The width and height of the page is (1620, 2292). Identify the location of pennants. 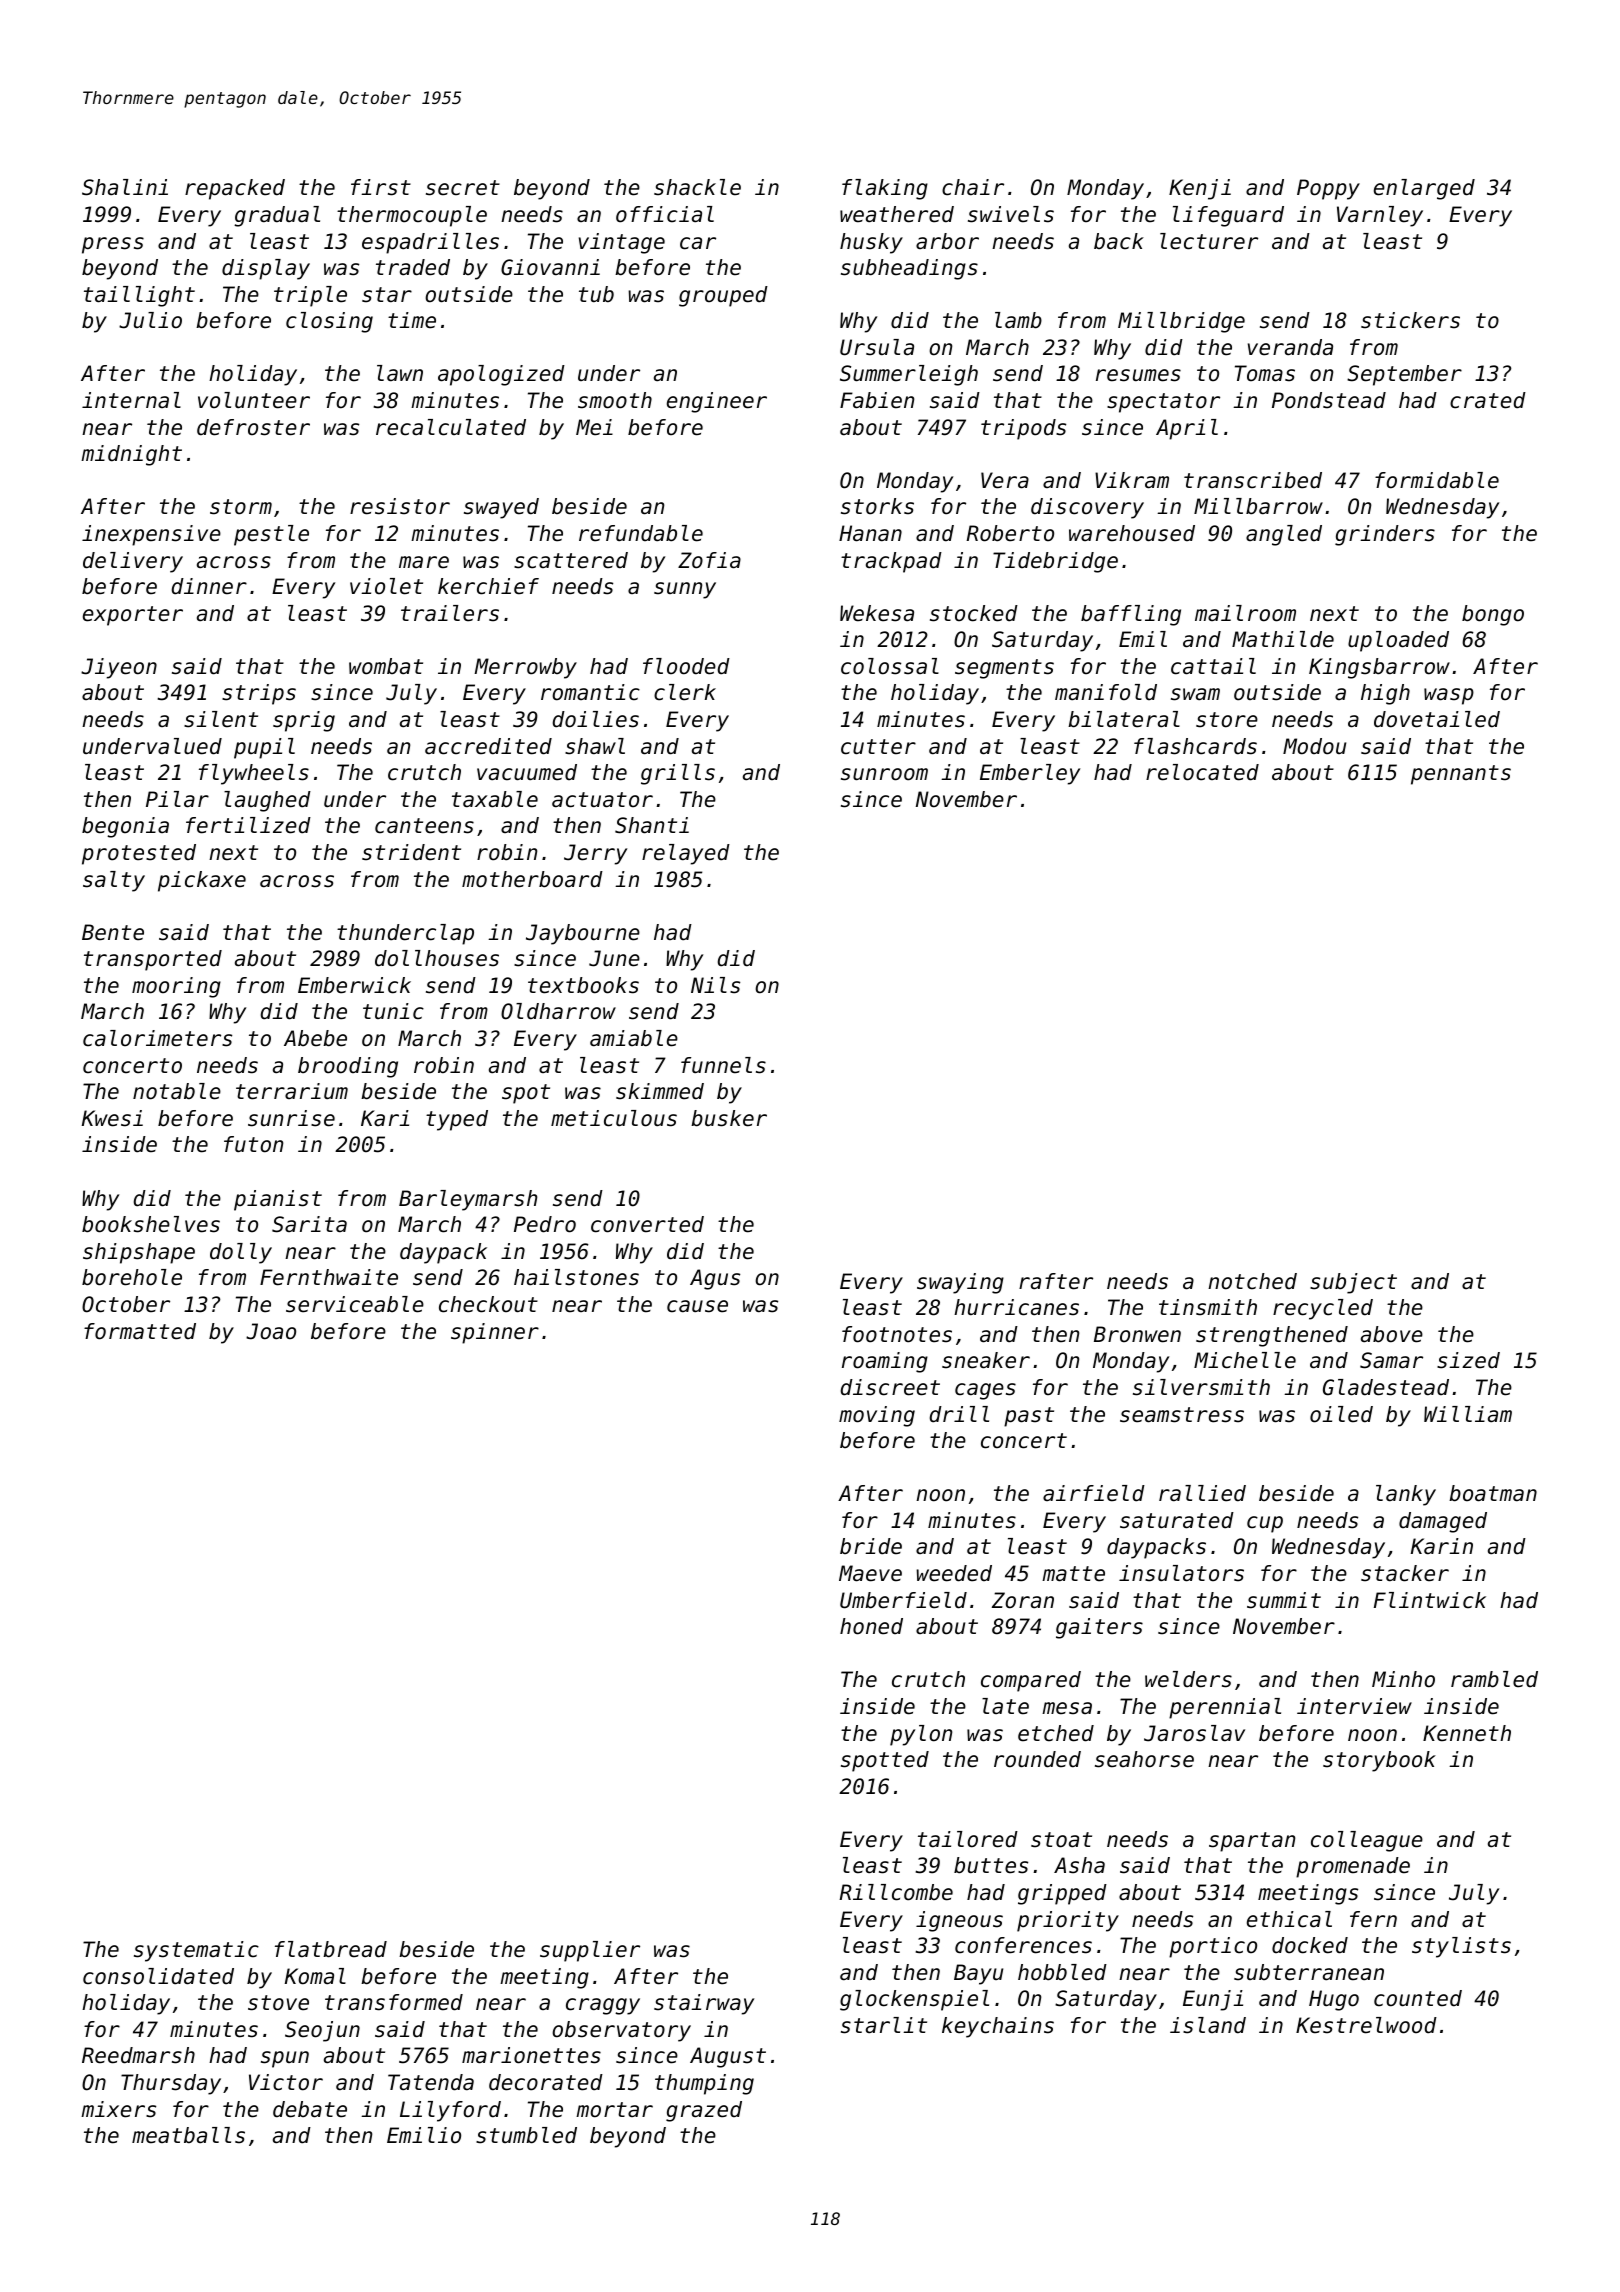
(1461, 775).
